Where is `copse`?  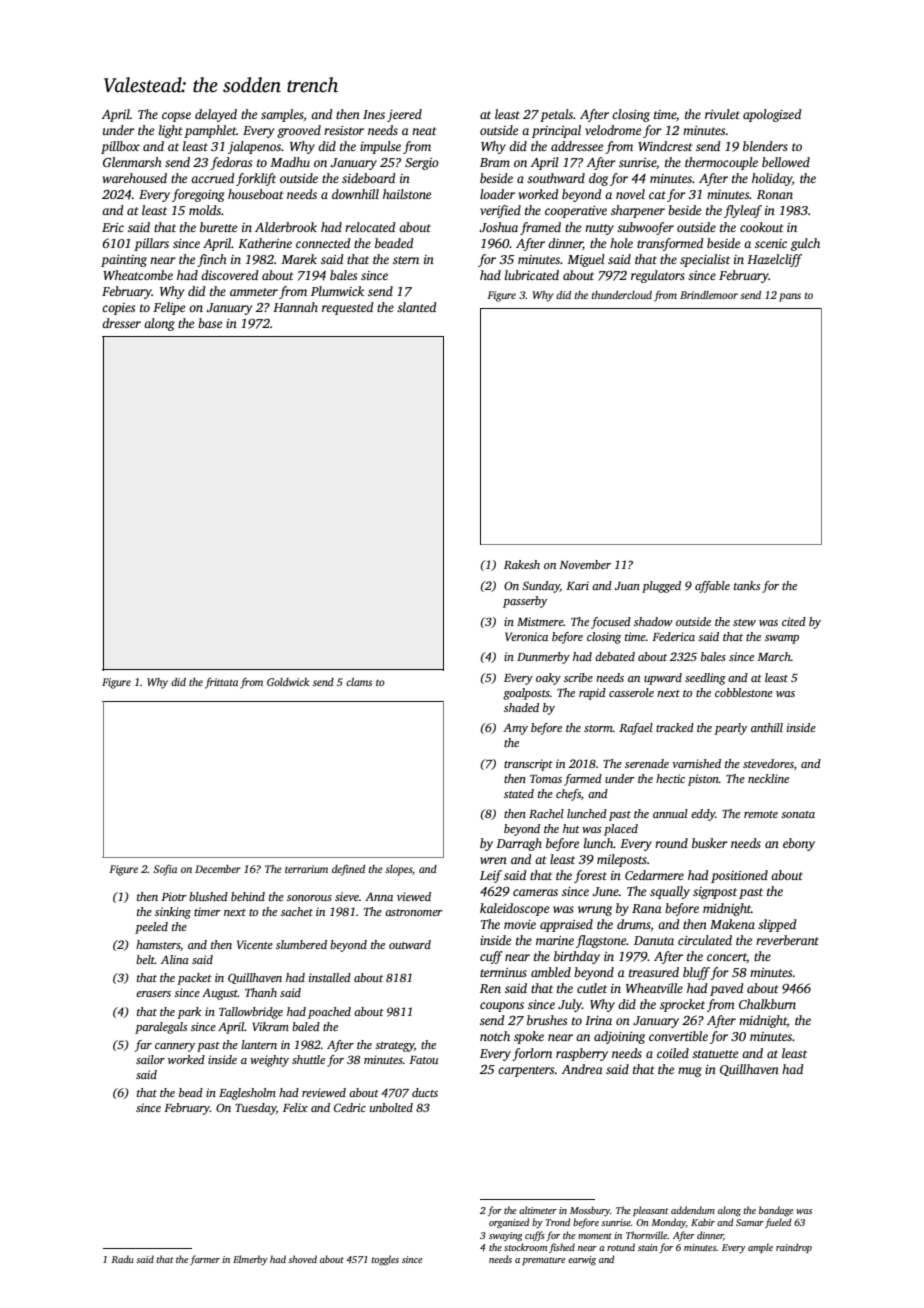
copse is located at coordinates (176, 117).
